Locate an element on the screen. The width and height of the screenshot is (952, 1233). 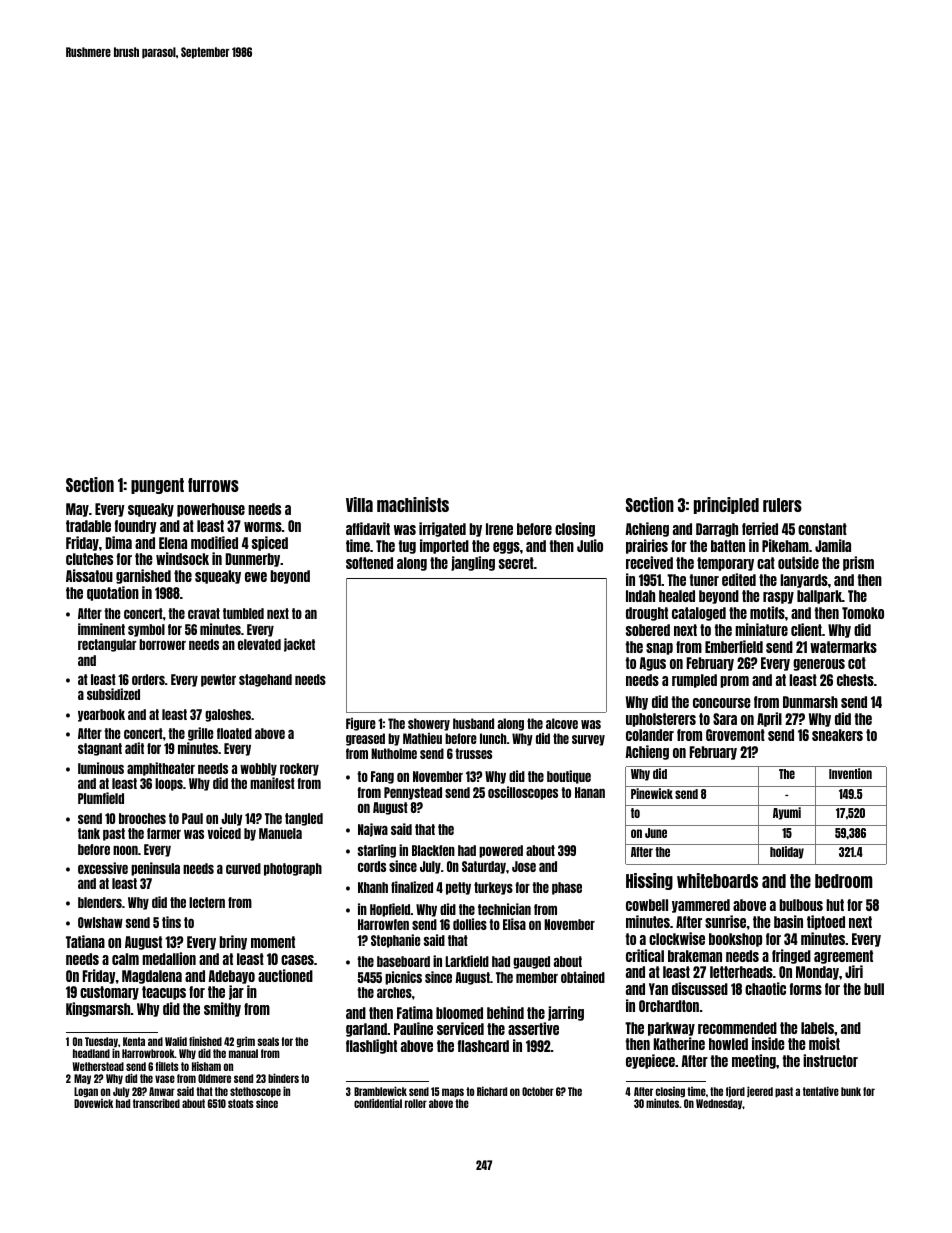
concourse is located at coordinates (722, 703).
